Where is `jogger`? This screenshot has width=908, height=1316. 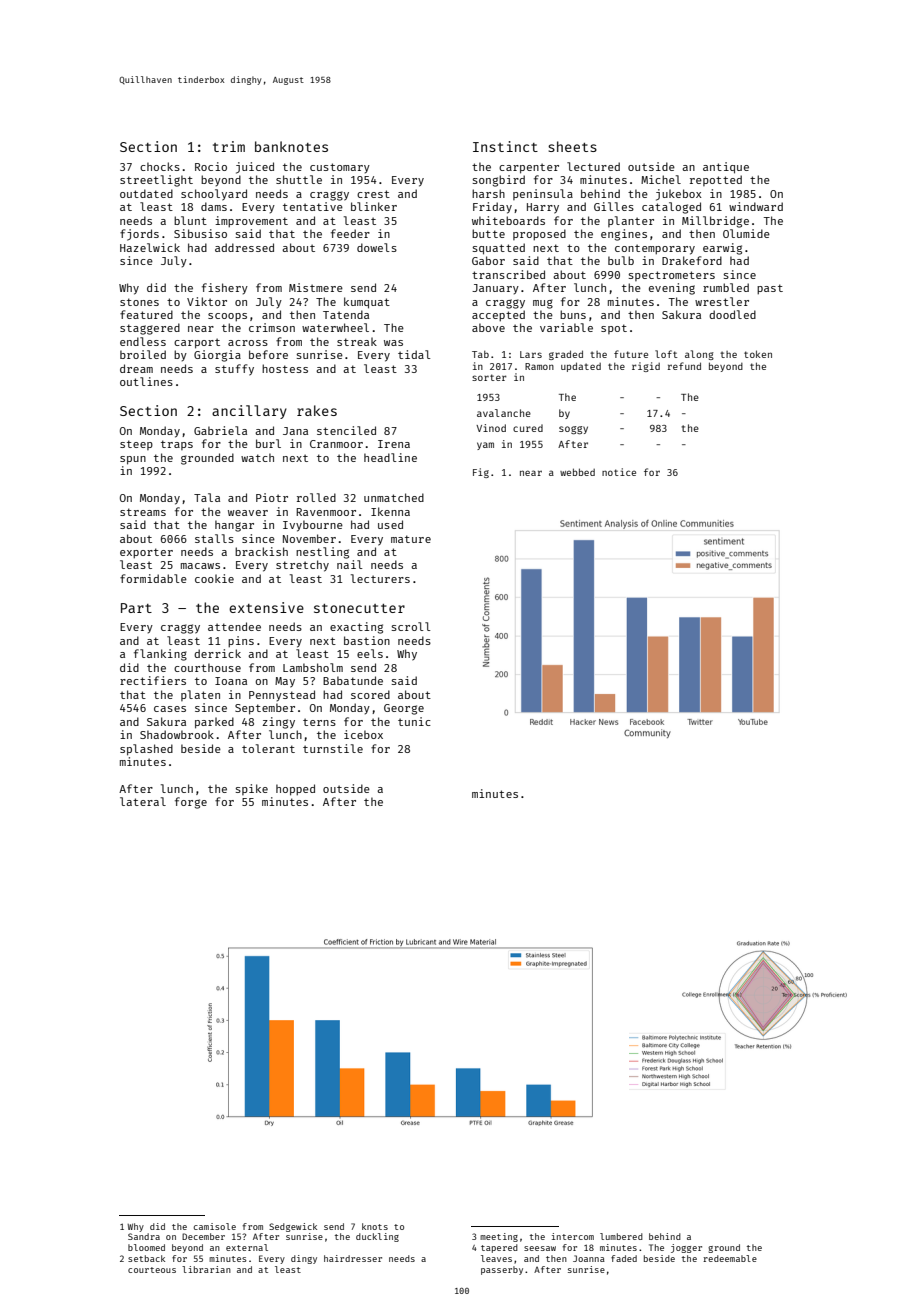
jogger is located at coordinates (686, 1248).
